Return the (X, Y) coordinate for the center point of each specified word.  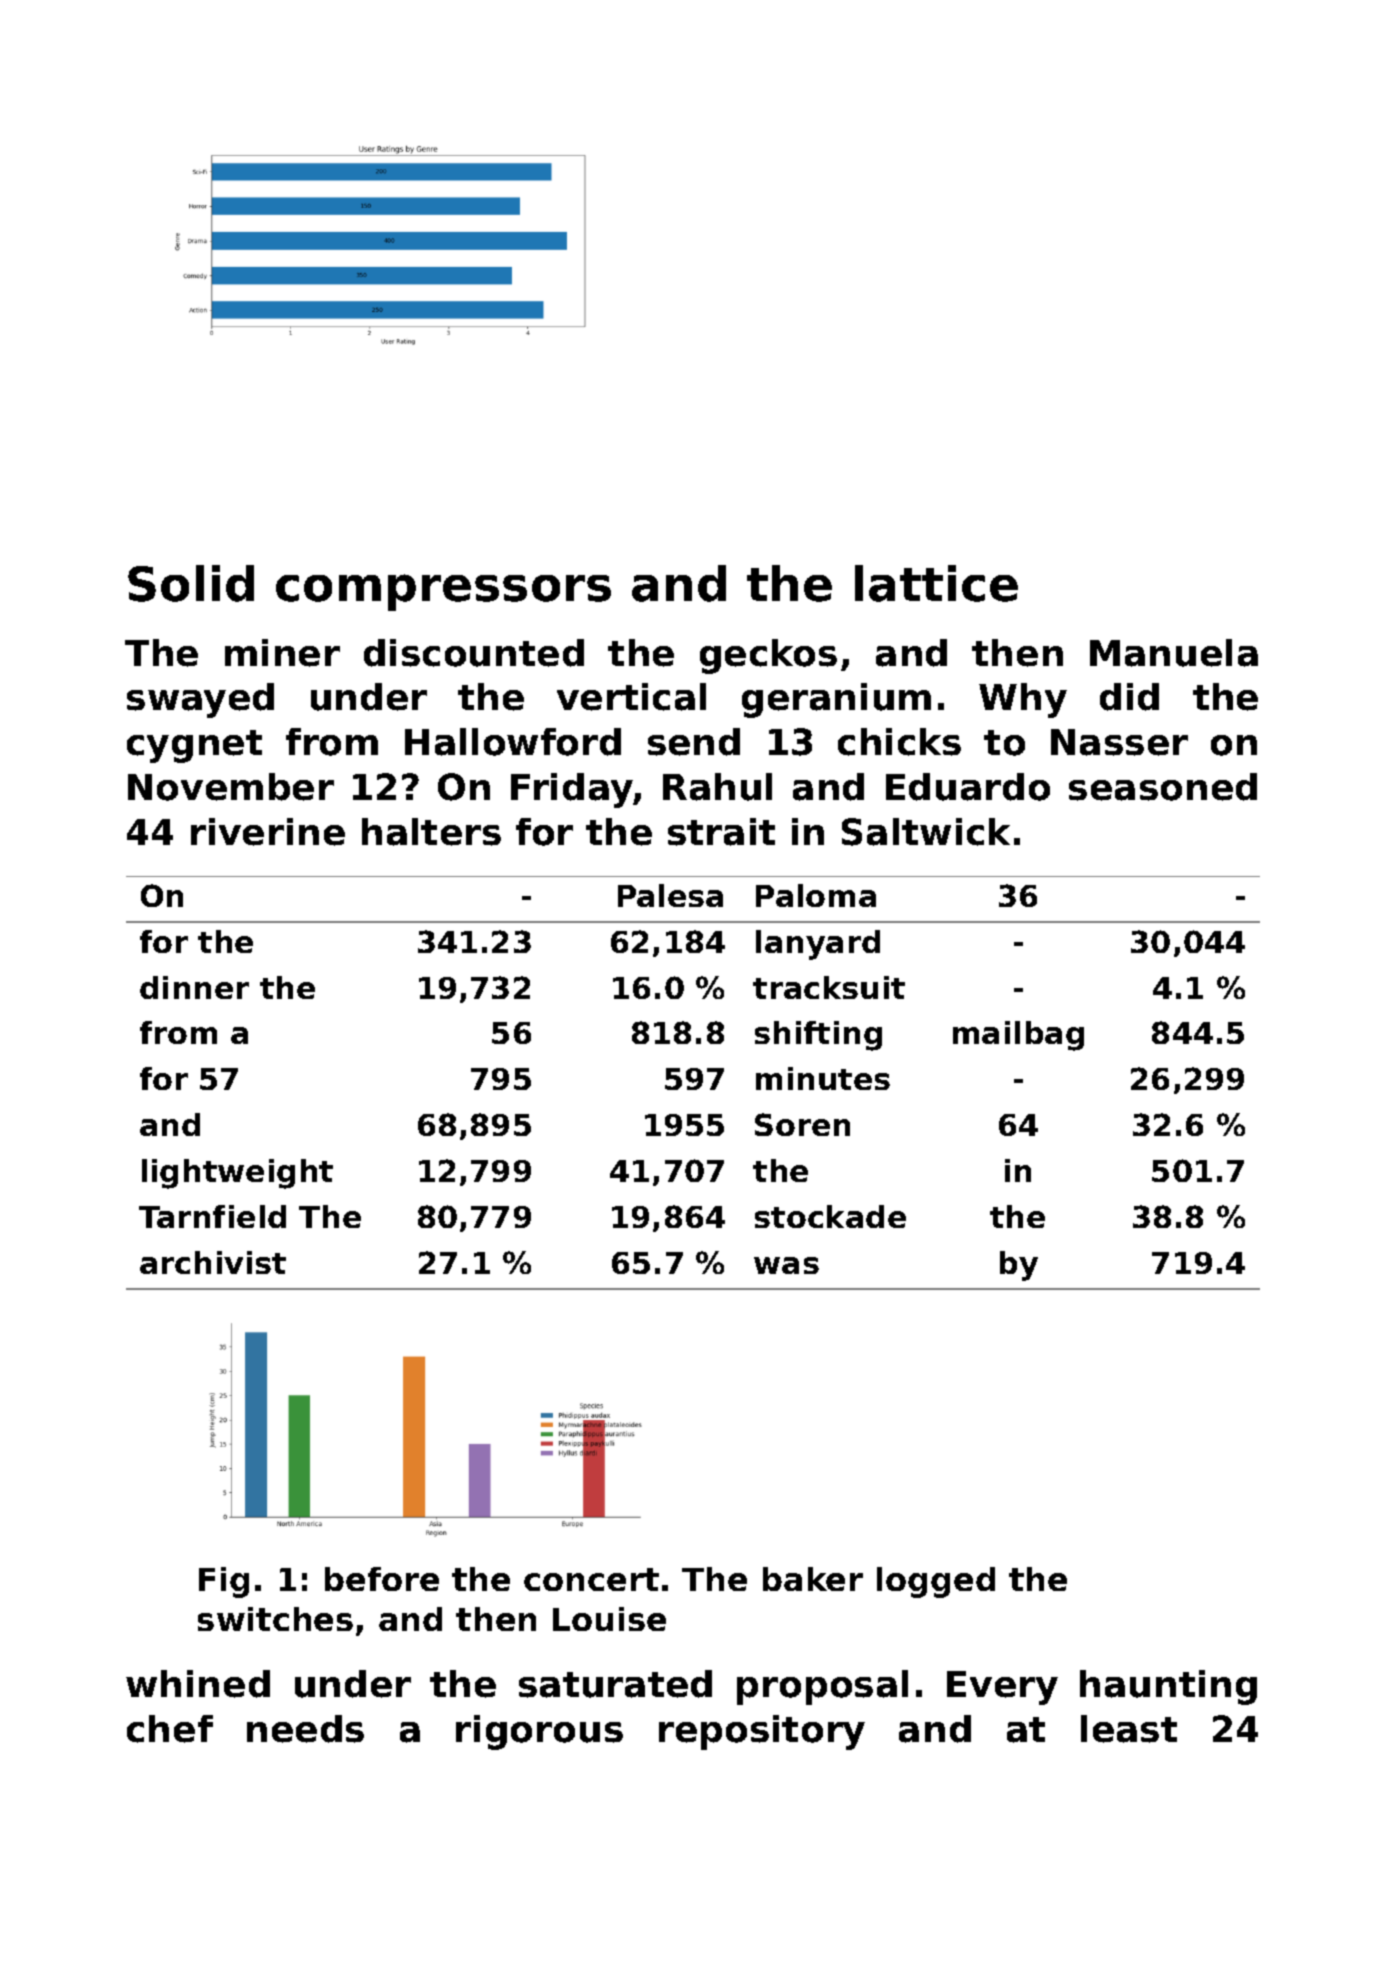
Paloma (816, 895)
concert (591, 1579)
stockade (830, 1216)
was (786, 1265)
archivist (213, 1262)
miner (282, 653)
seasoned (1163, 787)
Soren (802, 1124)
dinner (194, 987)
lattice (936, 583)
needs (305, 1729)
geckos (768, 656)
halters (431, 832)
